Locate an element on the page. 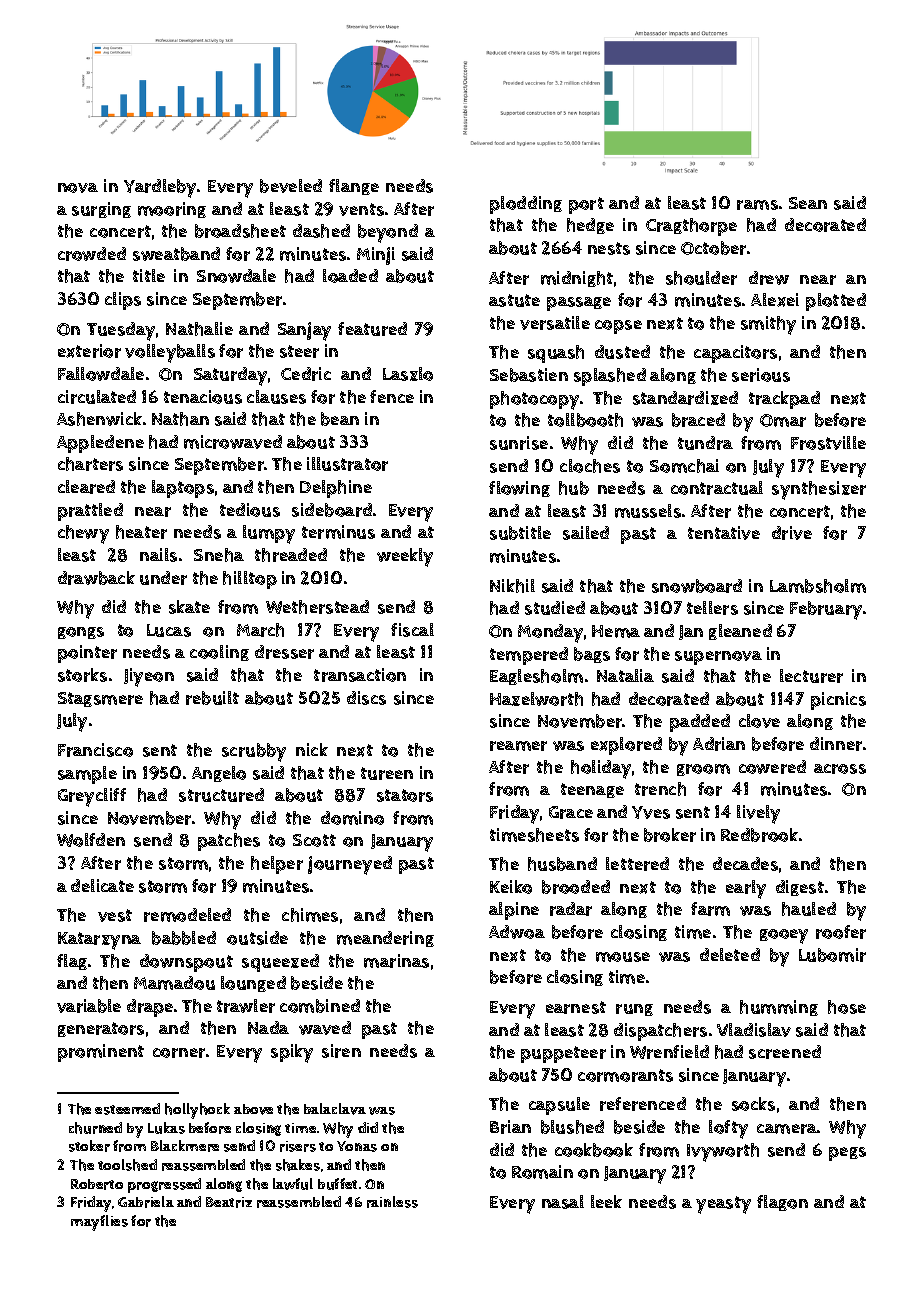 The image size is (924, 1311). explored is located at coordinates (626, 746).
